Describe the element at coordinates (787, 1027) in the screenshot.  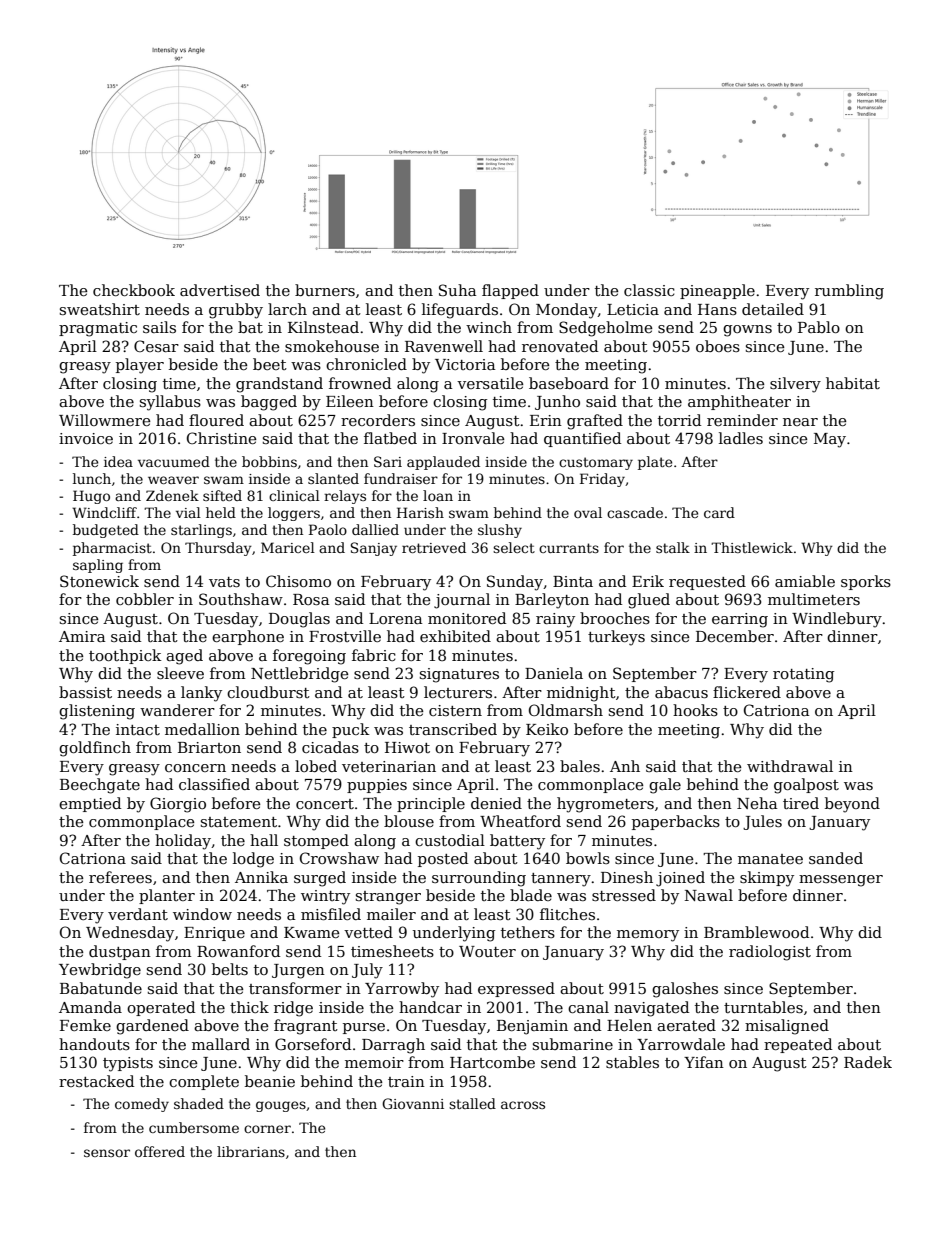
I see `misaligned` at that location.
